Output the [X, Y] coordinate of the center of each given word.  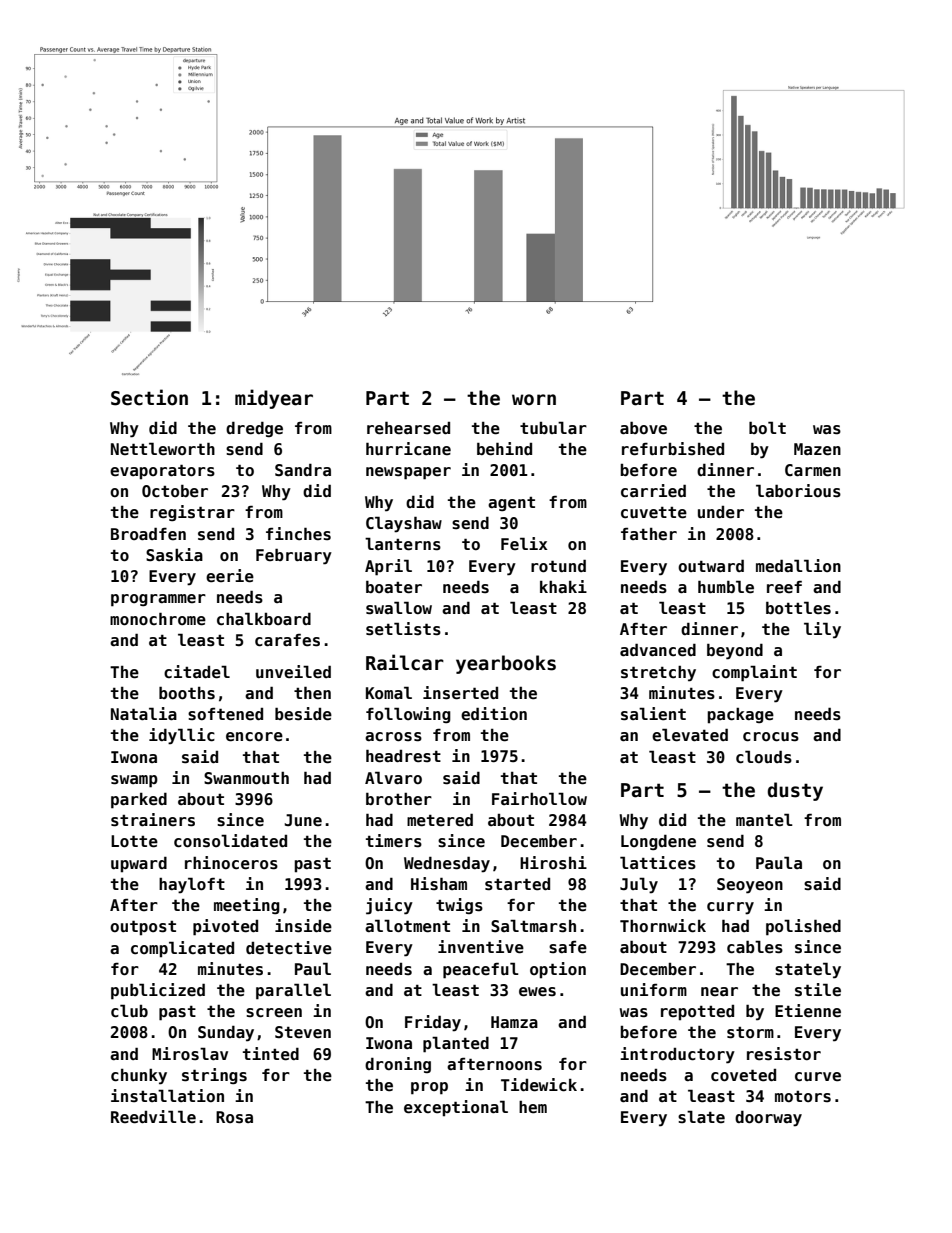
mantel [764, 820]
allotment [407, 926]
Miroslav [190, 1054]
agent [511, 504]
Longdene [658, 842]
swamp [134, 781]
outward [711, 565]
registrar [192, 513]
